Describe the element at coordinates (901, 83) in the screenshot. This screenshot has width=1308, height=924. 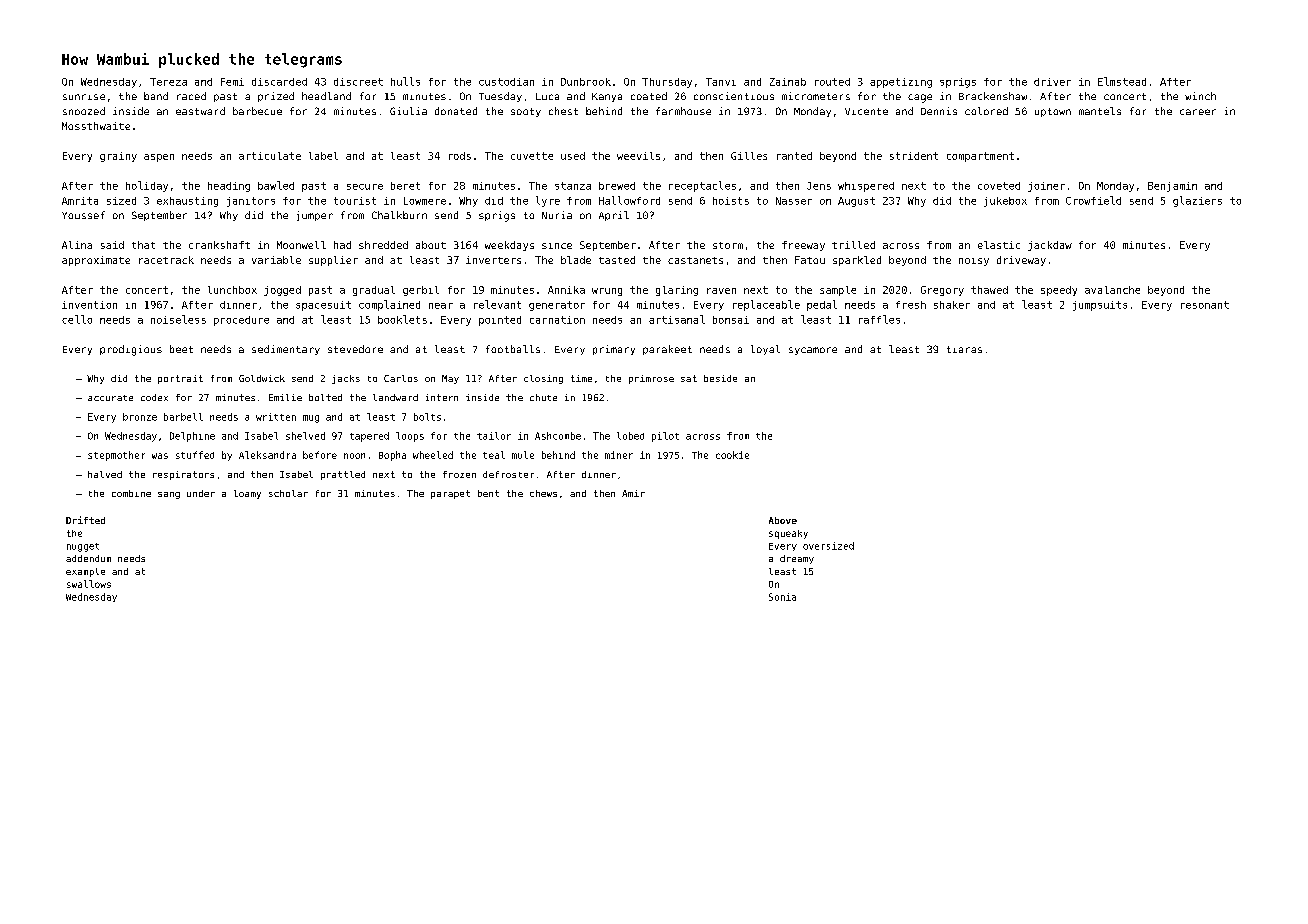
I see `appetizing` at that location.
